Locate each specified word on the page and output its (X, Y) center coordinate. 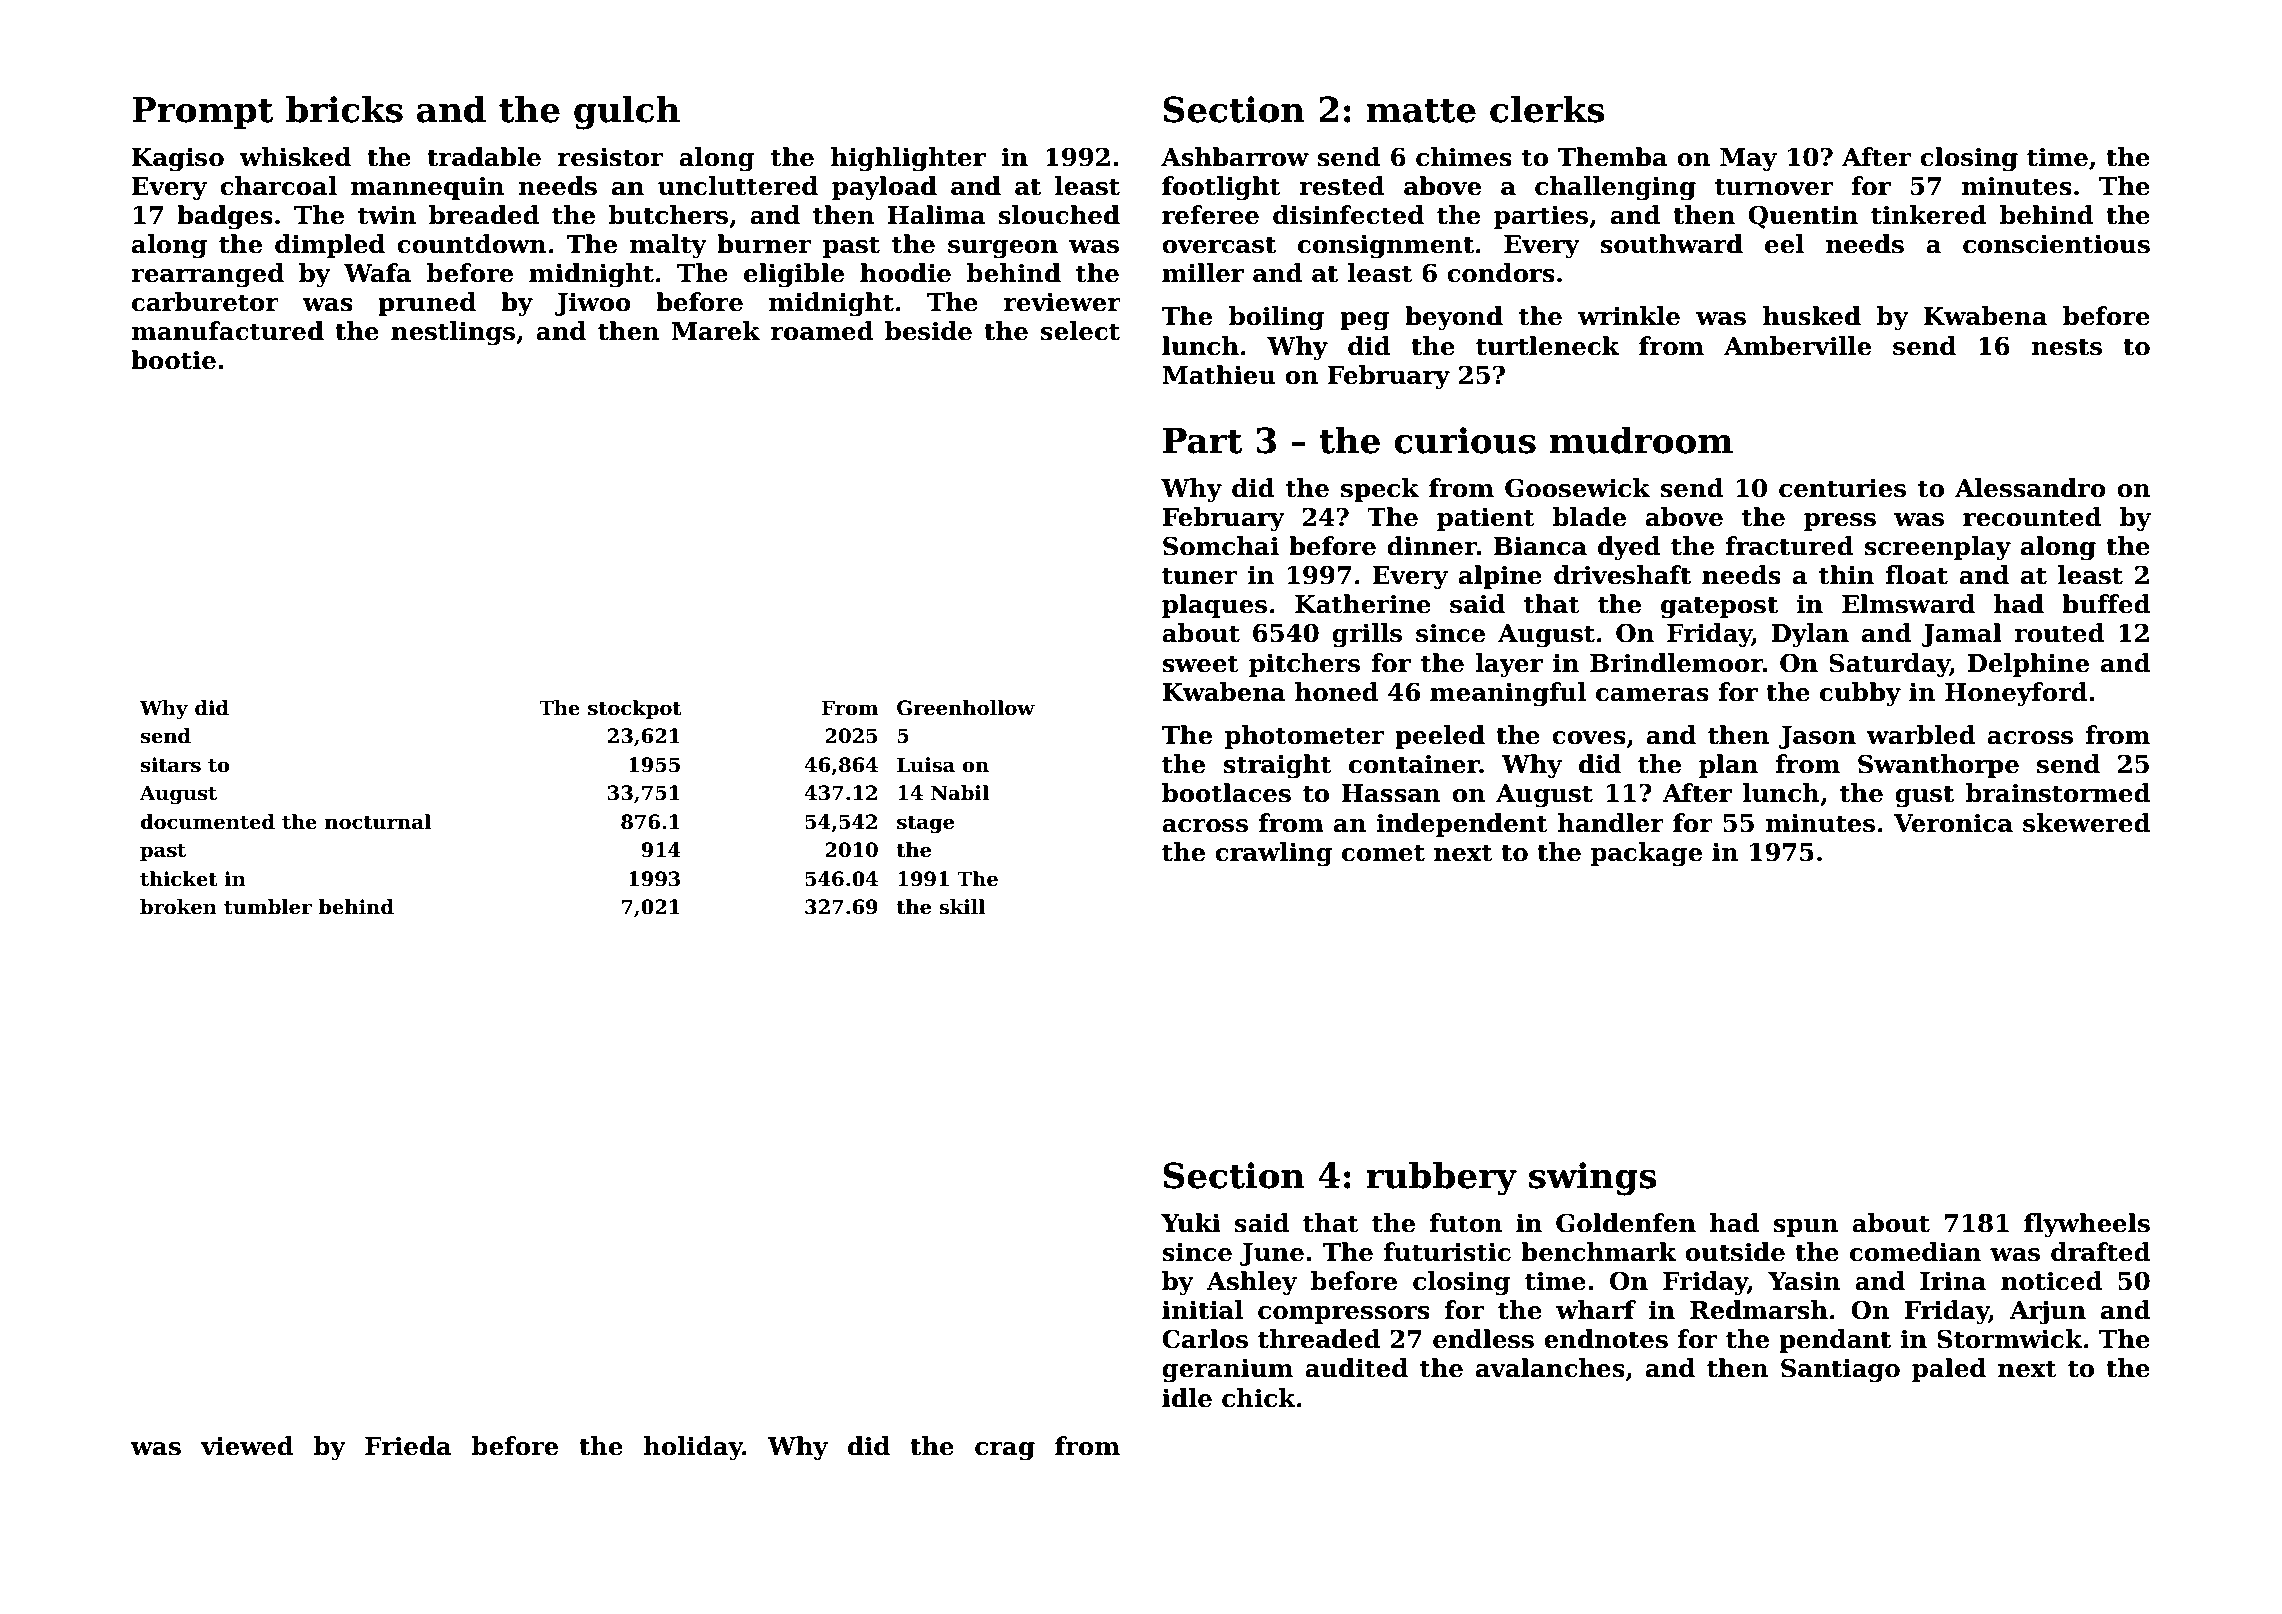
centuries (1842, 488)
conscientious (2056, 244)
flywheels (2087, 1225)
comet (1383, 853)
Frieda (408, 1446)
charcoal (278, 186)
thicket (178, 879)
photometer (1304, 737)
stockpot (634, 709)
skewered (2087, 823)
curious (1465, 440)
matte (1421, 111)
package (1646, 854)
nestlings (453, 333)
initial (1202, 1310)
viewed (247, 1446)
